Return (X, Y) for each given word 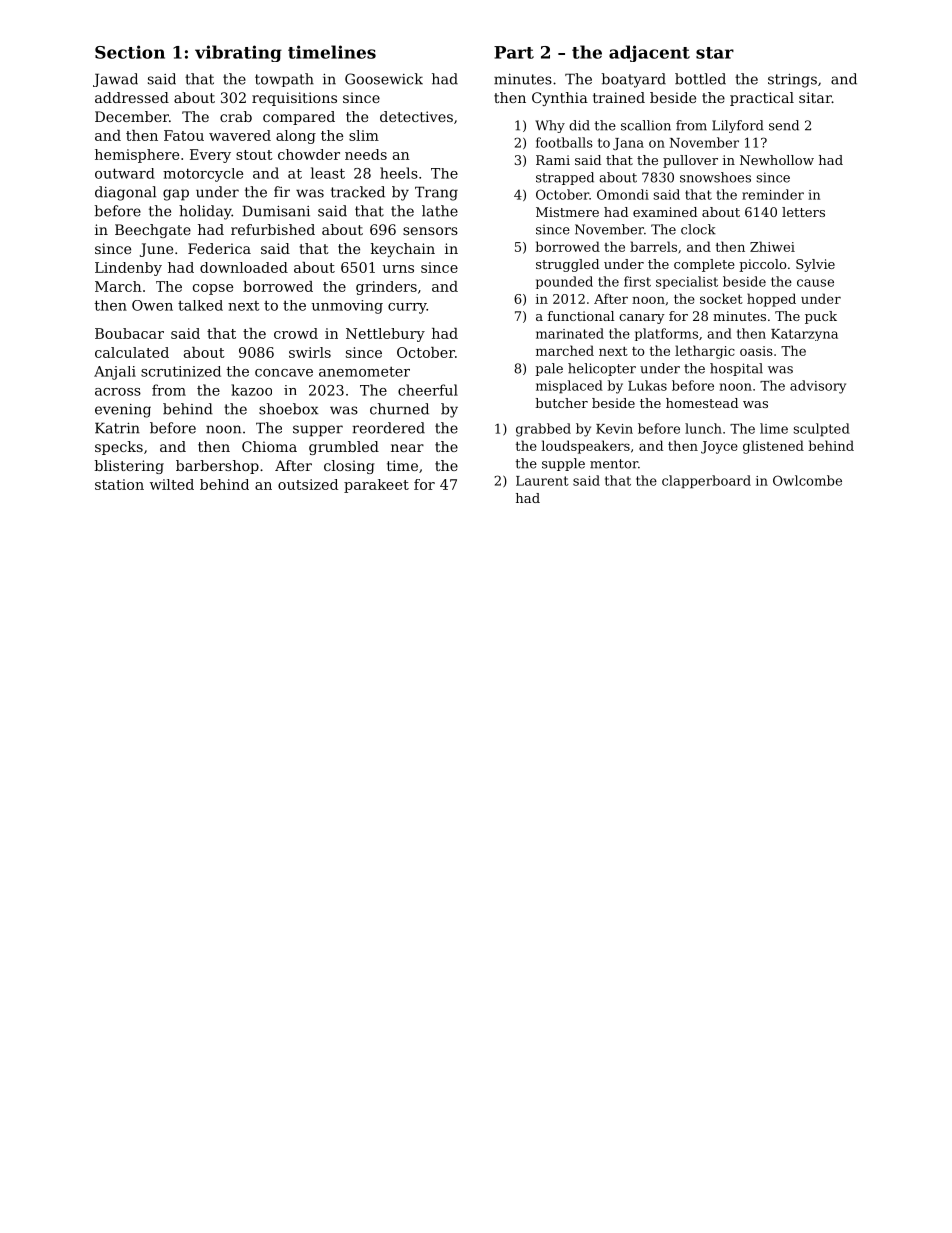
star (715, 53)
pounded (564, 282)
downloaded (244, 267)
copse (213, 289)
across (118, 392)
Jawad (115, 80)
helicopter (602, 369)
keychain (403, 250)
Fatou (184, 135)
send (784, 125)
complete (704, 265)
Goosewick (384, 79)
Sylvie (815, 265)
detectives (416, 116)
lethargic (705, 352)
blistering (129, 467)
